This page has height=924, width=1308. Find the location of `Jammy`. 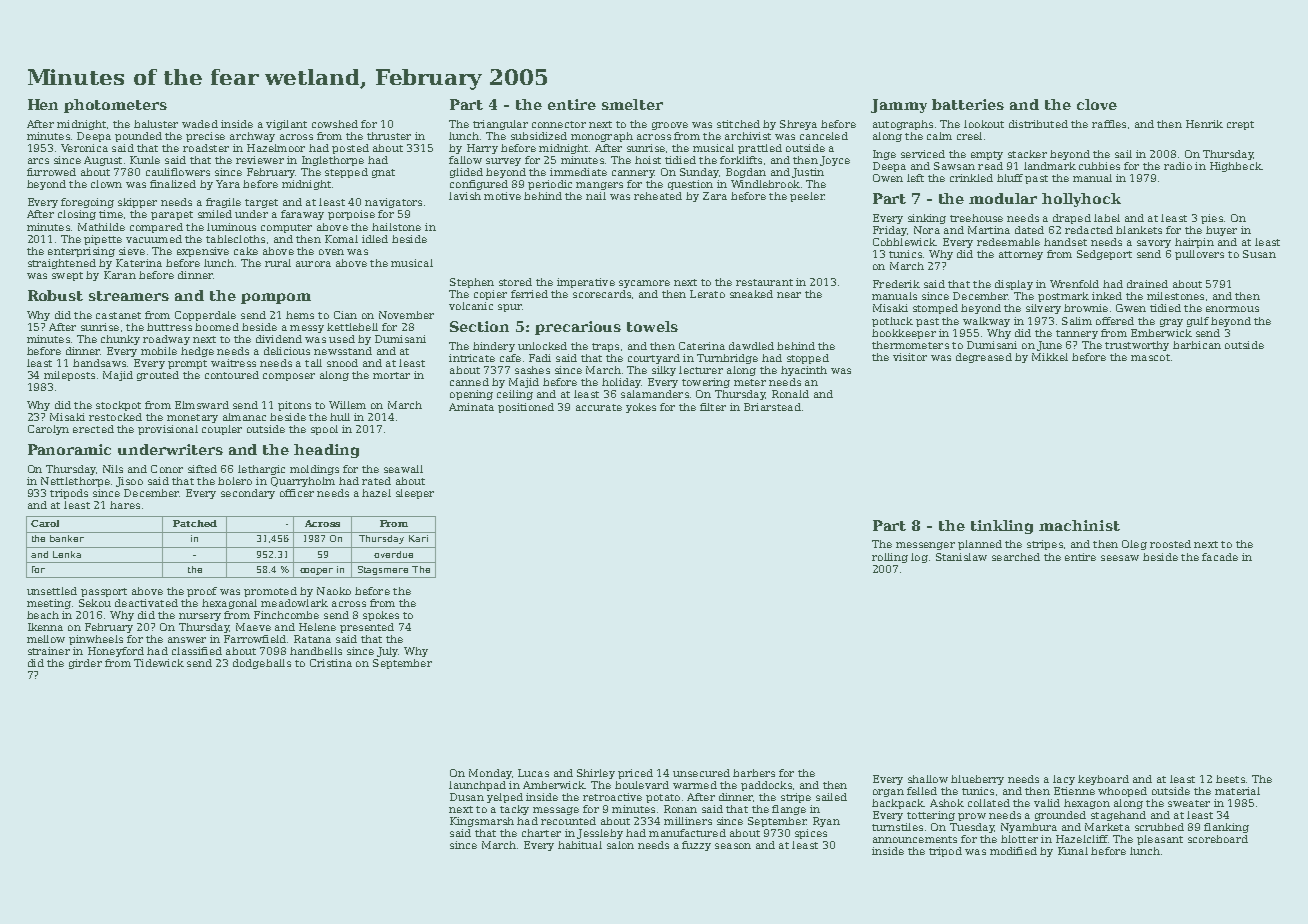

Jammy is located at coordinates (899, 106).
